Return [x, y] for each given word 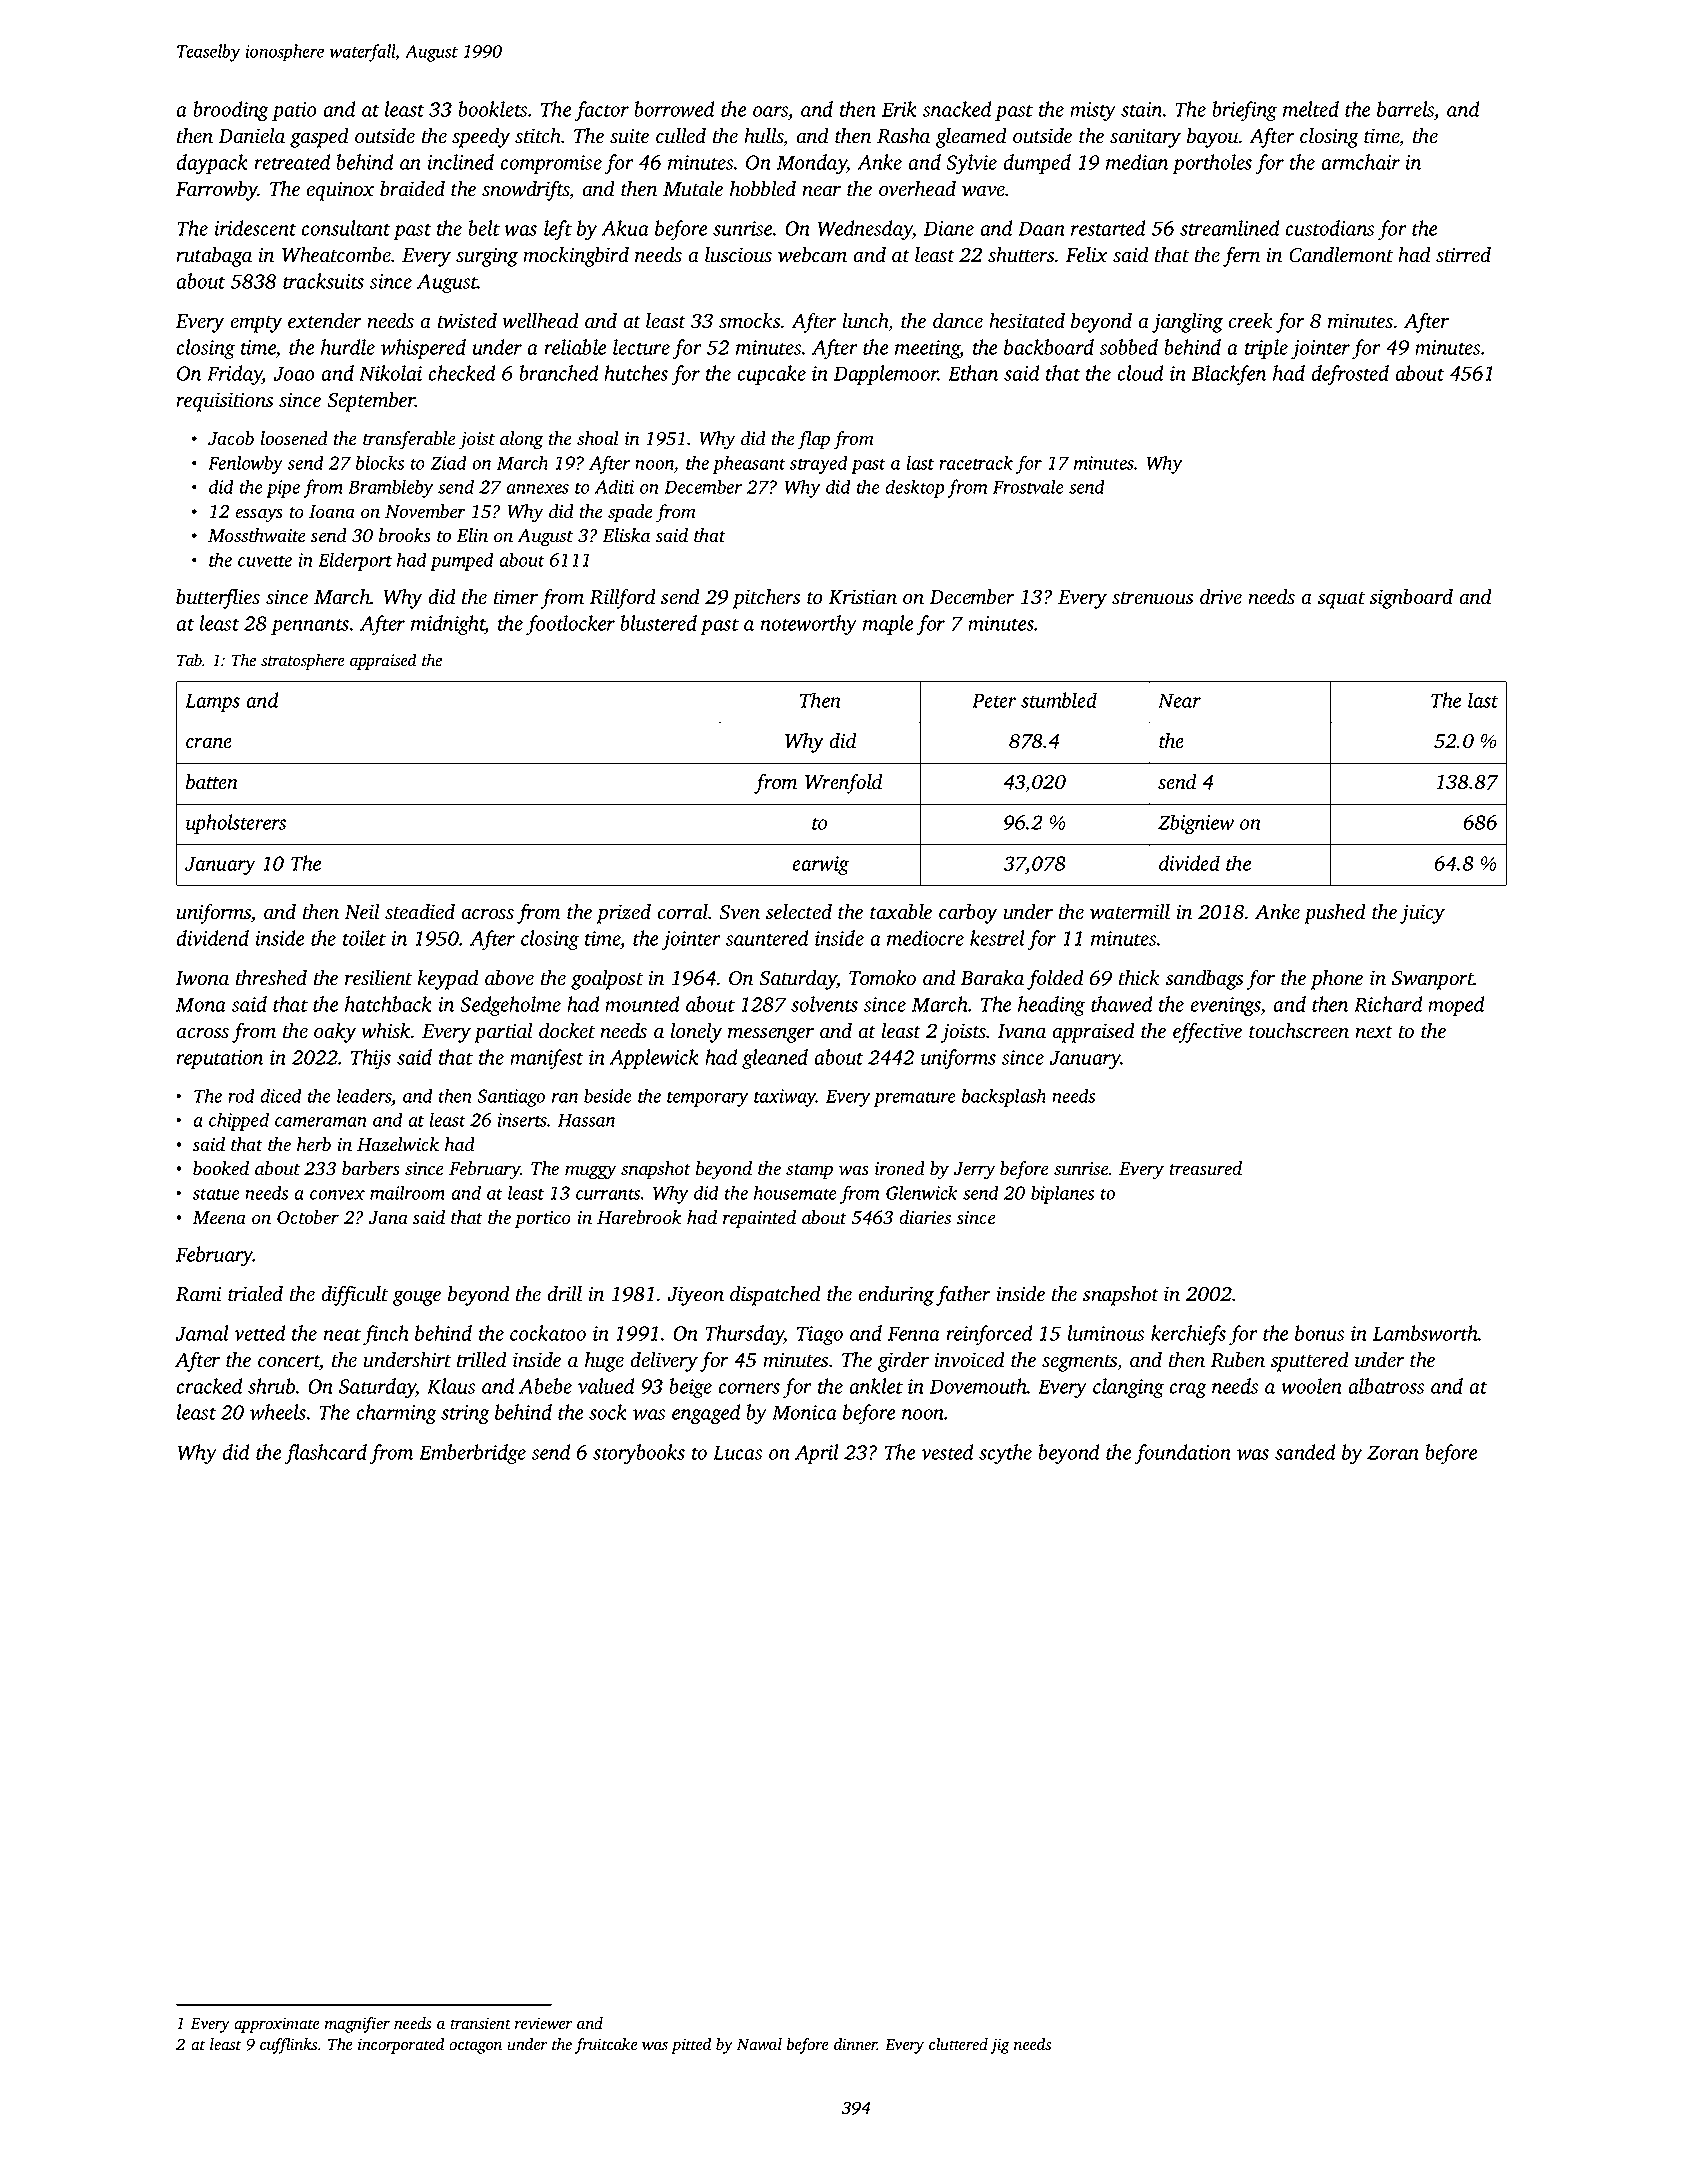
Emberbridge [472, 1454]
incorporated [401, 2046]
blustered [658, 623]
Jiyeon [695, 1296]
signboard [1411, 599]
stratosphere [303, 661]
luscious [738, 255]
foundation [1183, 1454]
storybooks [639, 1454]
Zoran [1393, 1452]
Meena [219, 1218]
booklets [492, 109]
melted [1311, 109]
